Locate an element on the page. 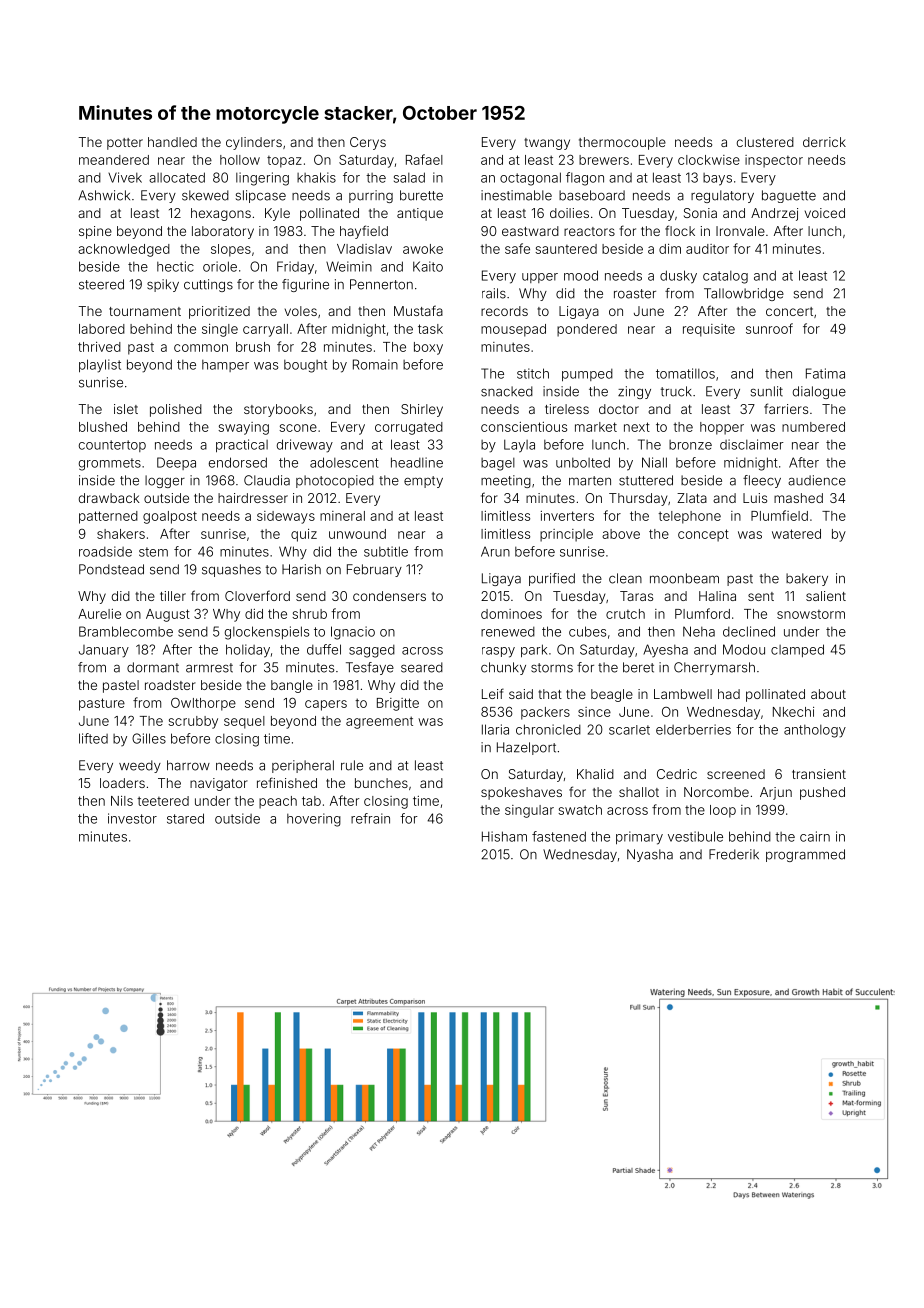  investor is located at coordinates (132, 818).
